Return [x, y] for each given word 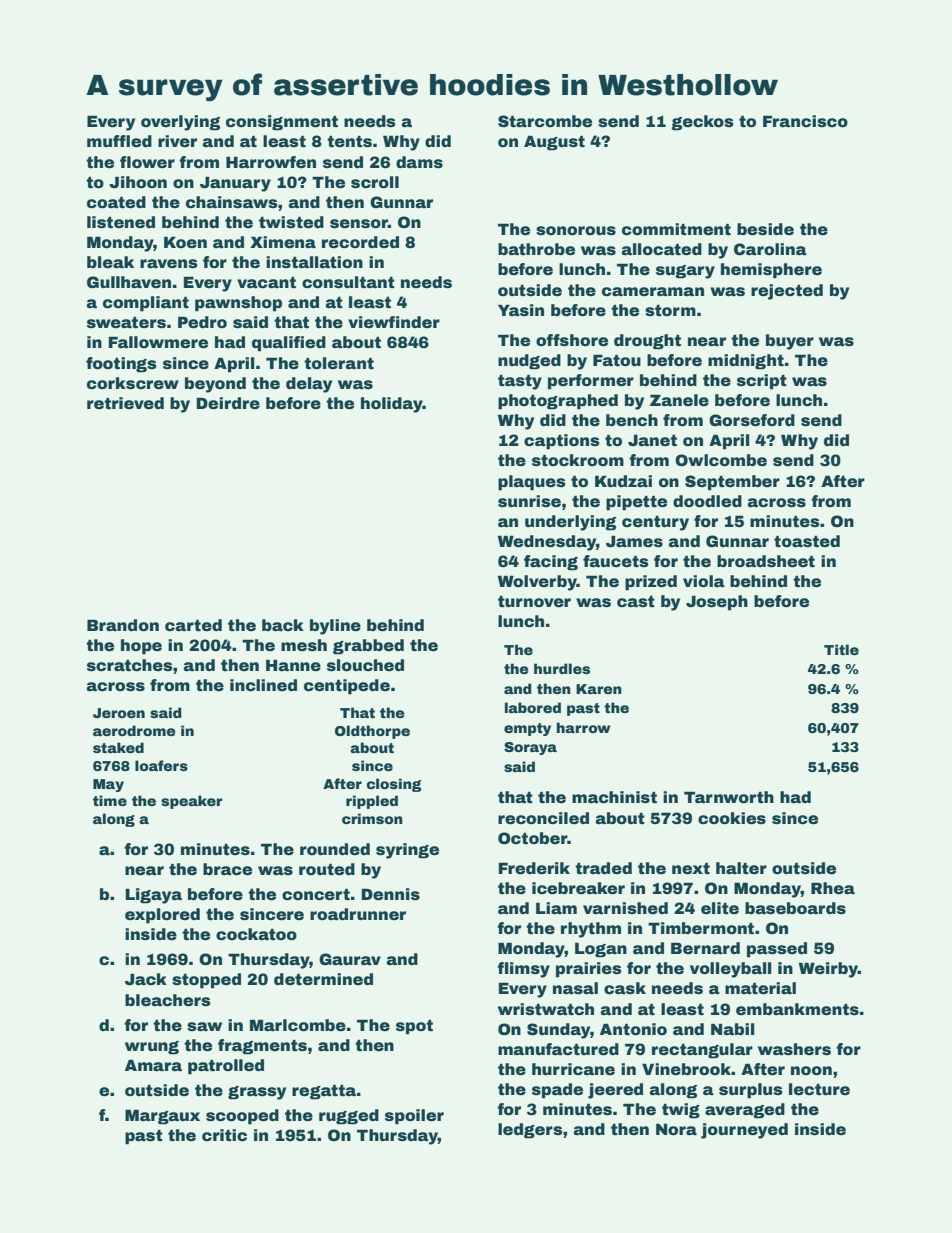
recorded [360, 242]
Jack [146, 979]
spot [414, 1027]
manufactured [558, 1049]
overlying [180, 123]
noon [811, 1071]
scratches [130, 665]
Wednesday [547, 543]
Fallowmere [158, 342]
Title [841, 649]
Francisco [805, 121]
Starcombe [545, 121]
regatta [324, 1092]
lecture [819, 1089]
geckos [702, 123]
